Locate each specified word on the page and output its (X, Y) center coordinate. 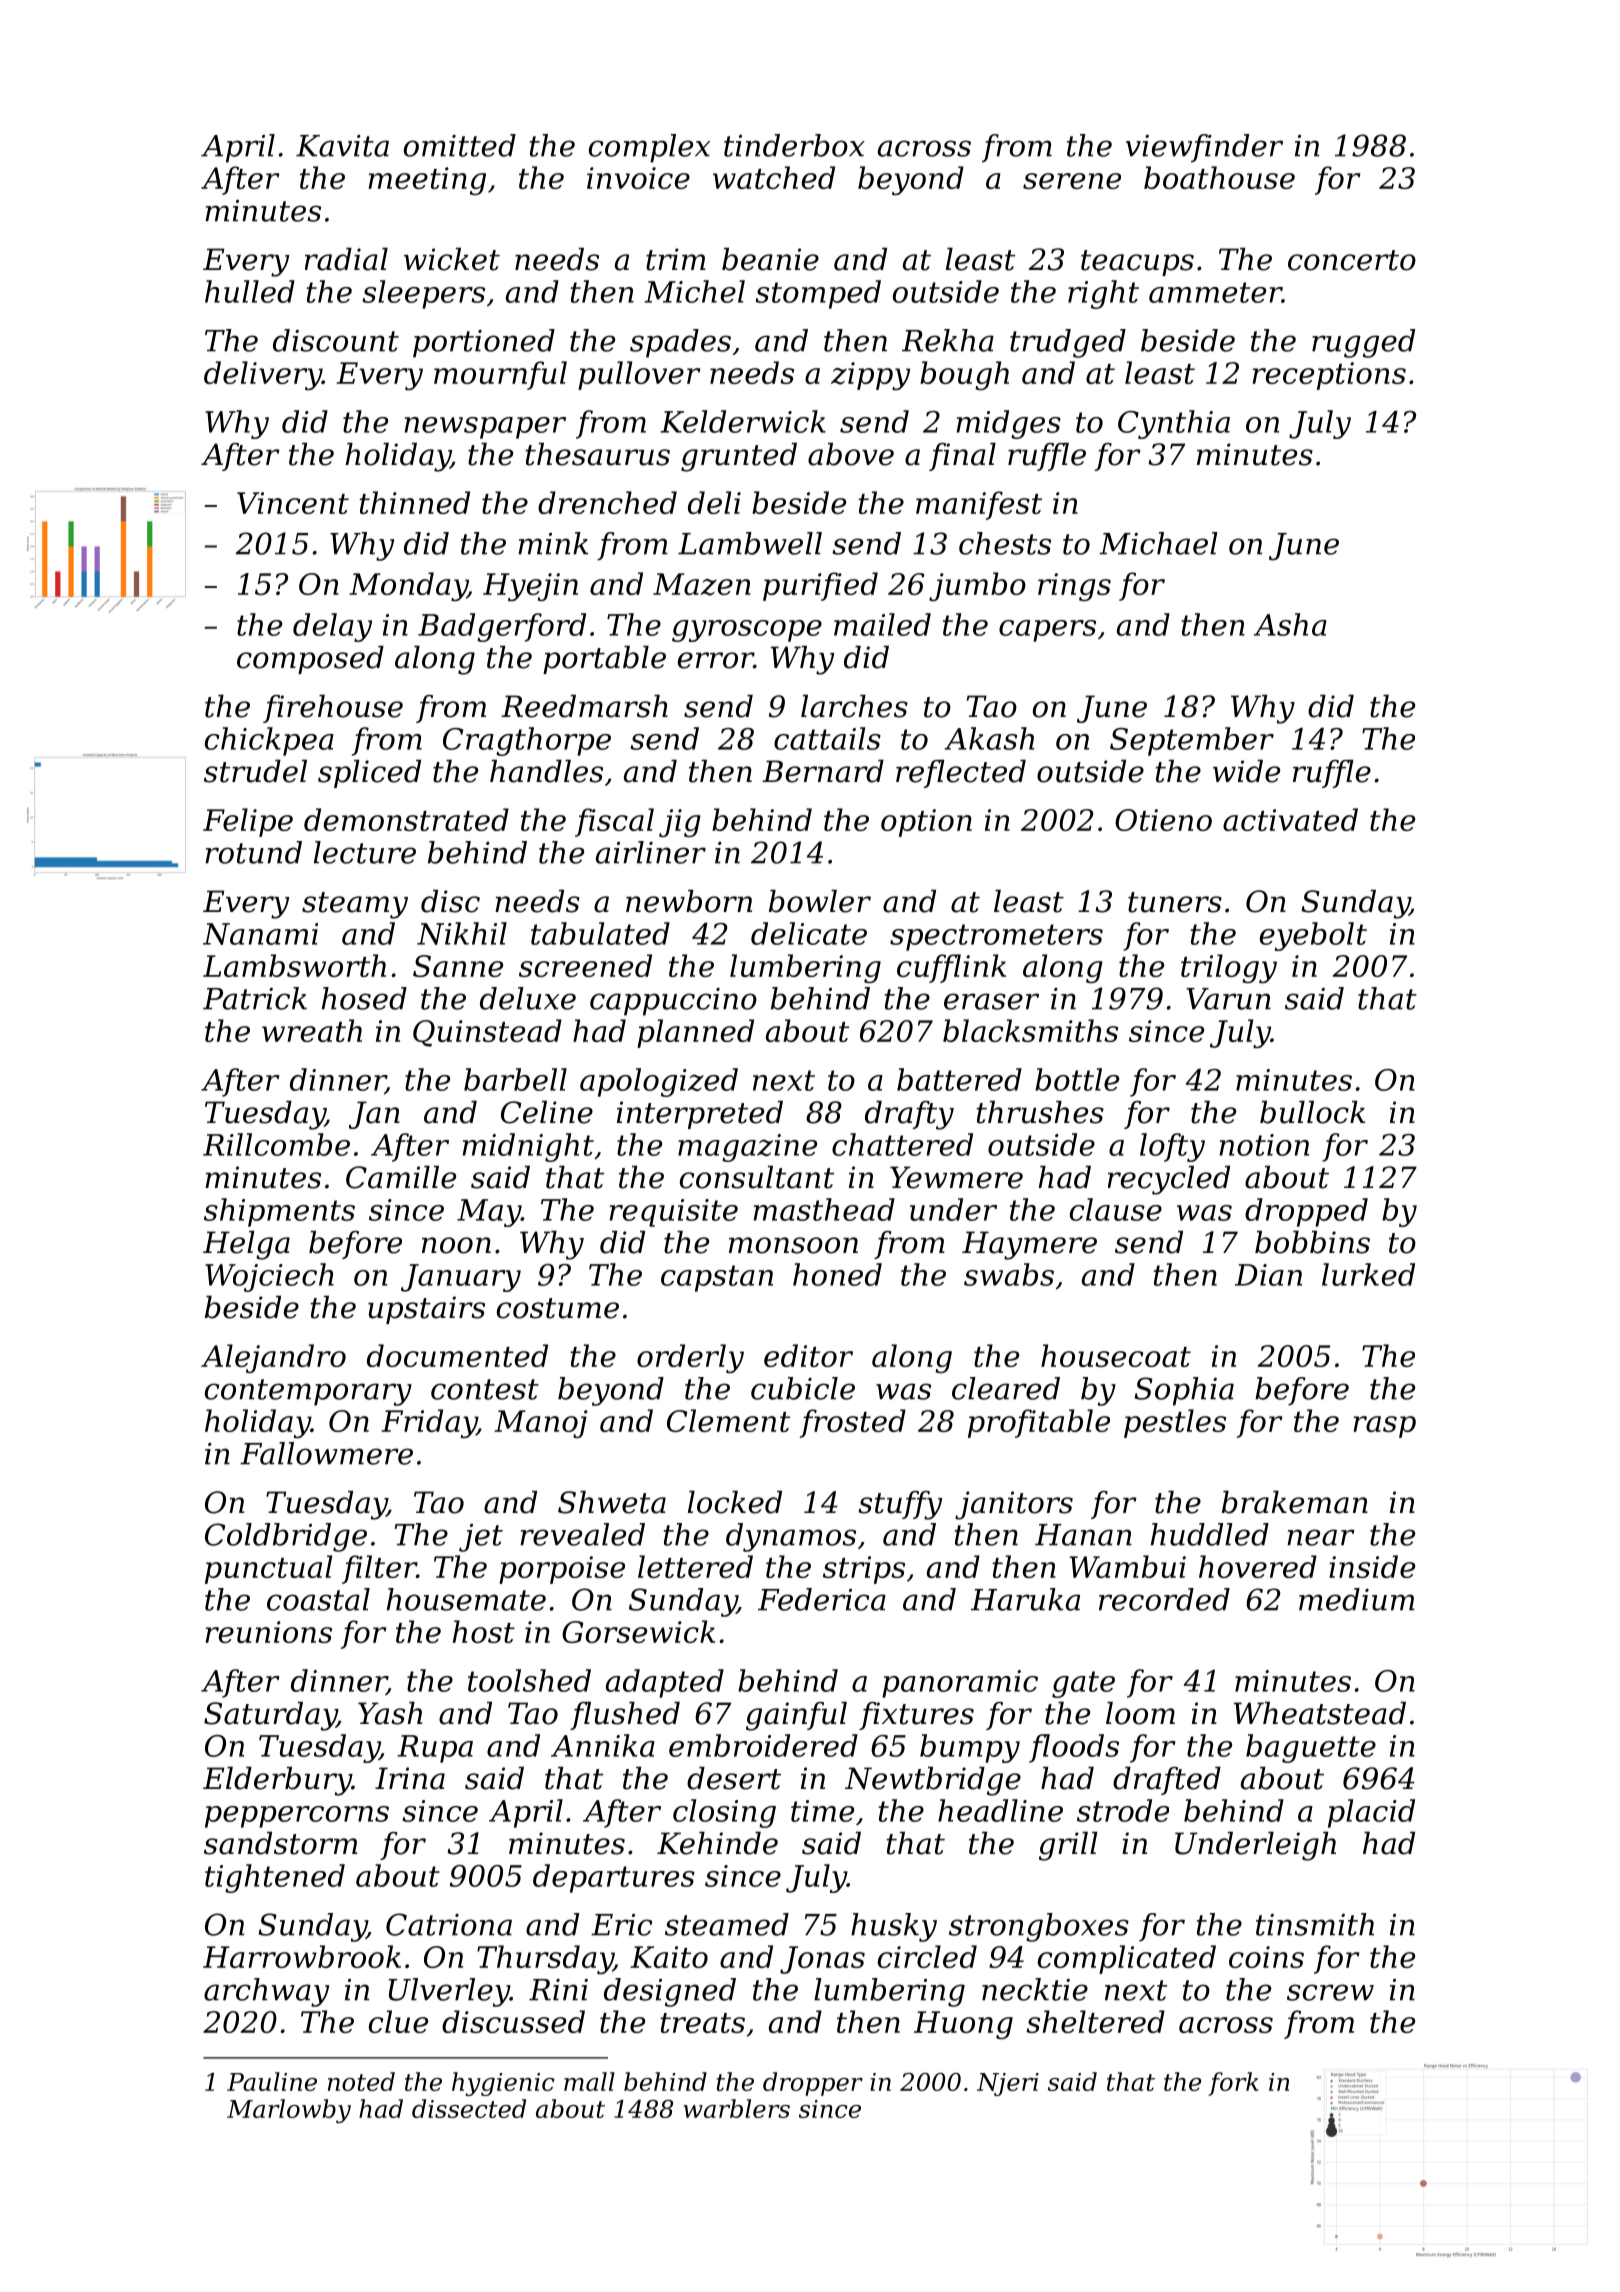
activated (1290, 819)
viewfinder (1204, 148)
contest (485, 1389)
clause (1116, 1209)
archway (266, 1992)
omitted (460, 145)
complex (649, 148)
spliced (369, 774)
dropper (813, 2084)
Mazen (702, 584)
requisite (674, 1213)
